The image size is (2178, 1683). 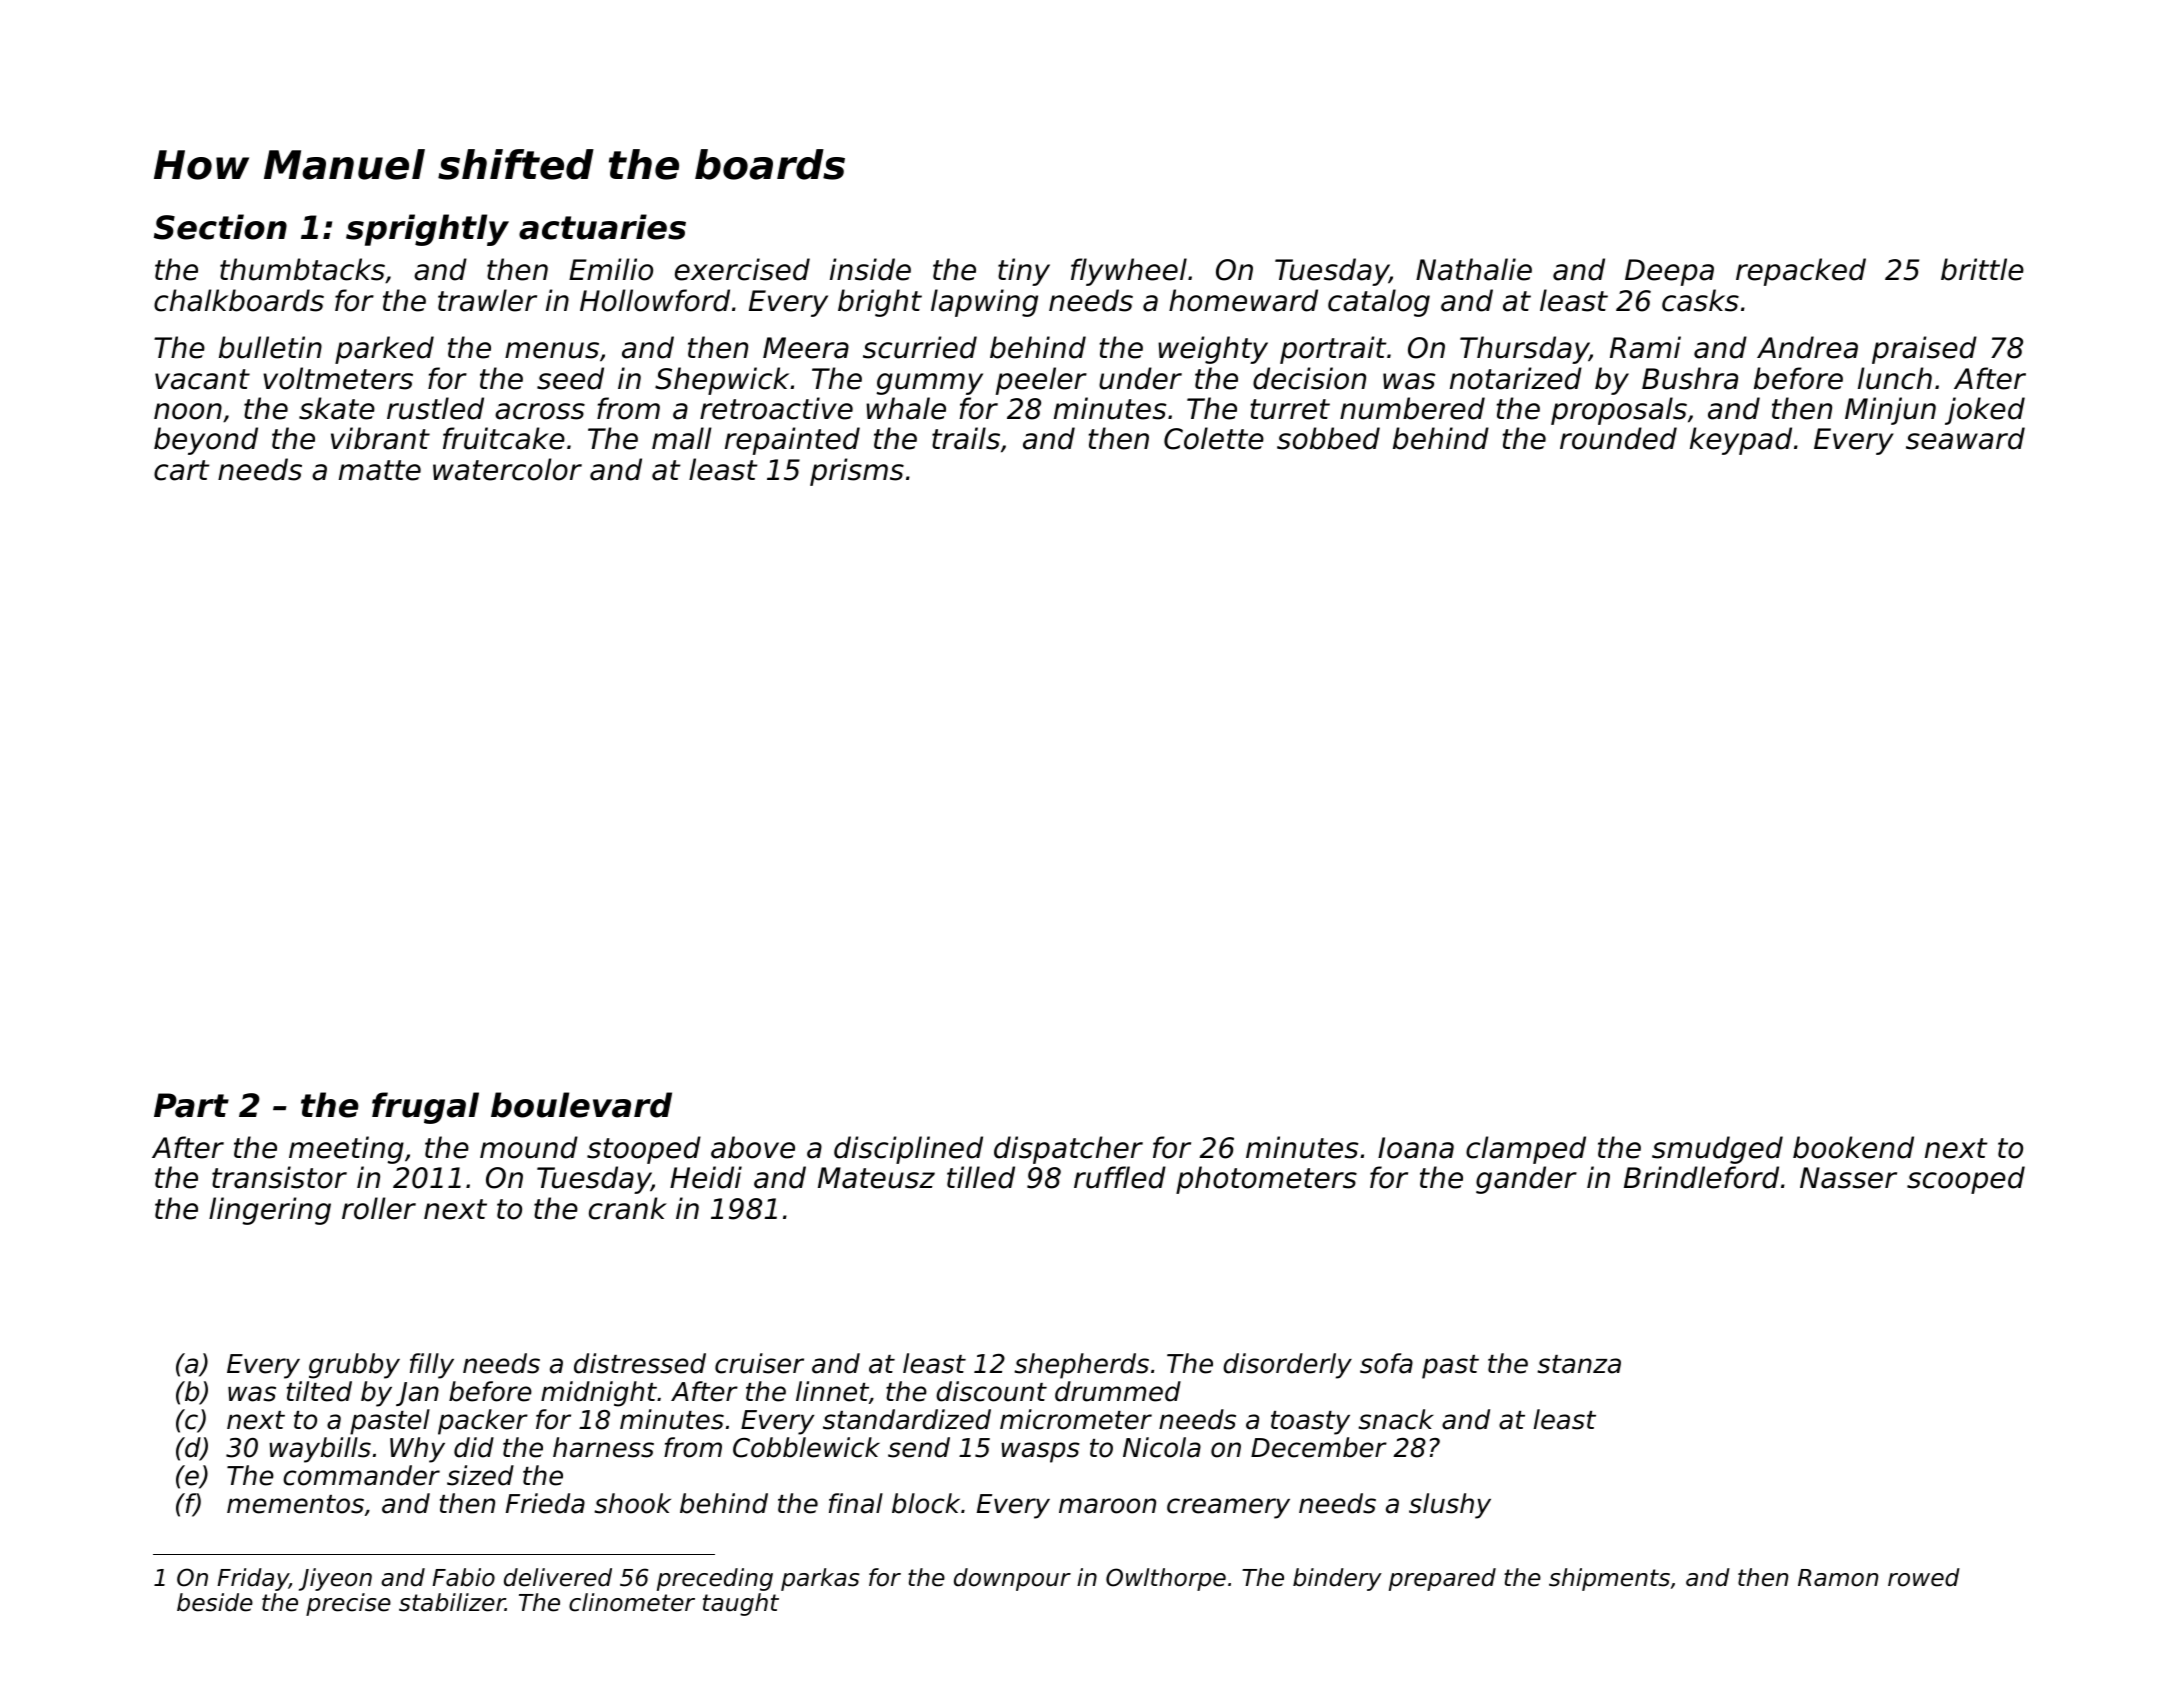 I want to click on keypad, so click(x=1741, y=441).
